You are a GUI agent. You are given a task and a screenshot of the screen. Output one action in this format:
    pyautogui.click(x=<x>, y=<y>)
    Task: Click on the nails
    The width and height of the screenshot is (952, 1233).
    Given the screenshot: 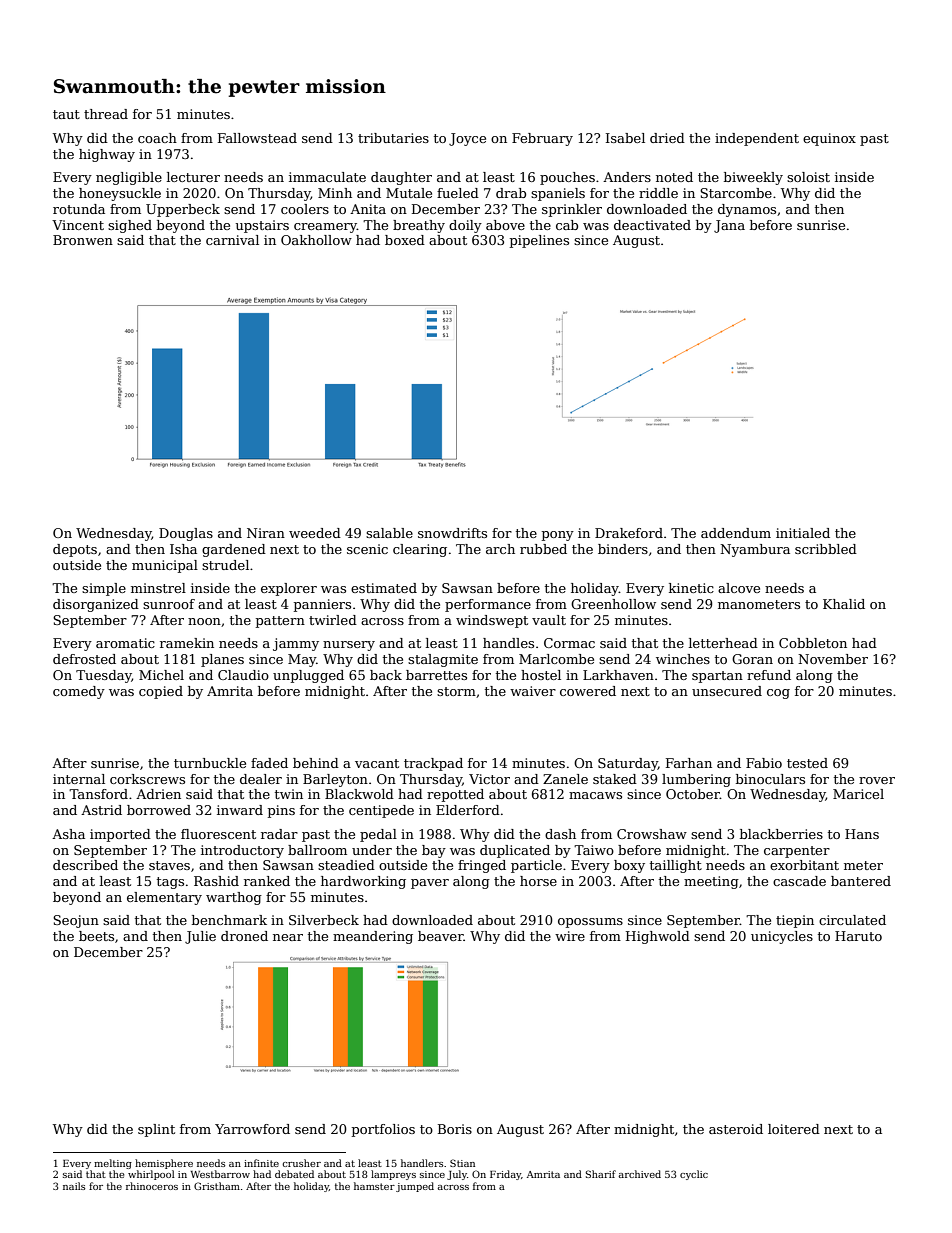 What is the action you would take?
    pyautogui.click(x=74, y=1186)
